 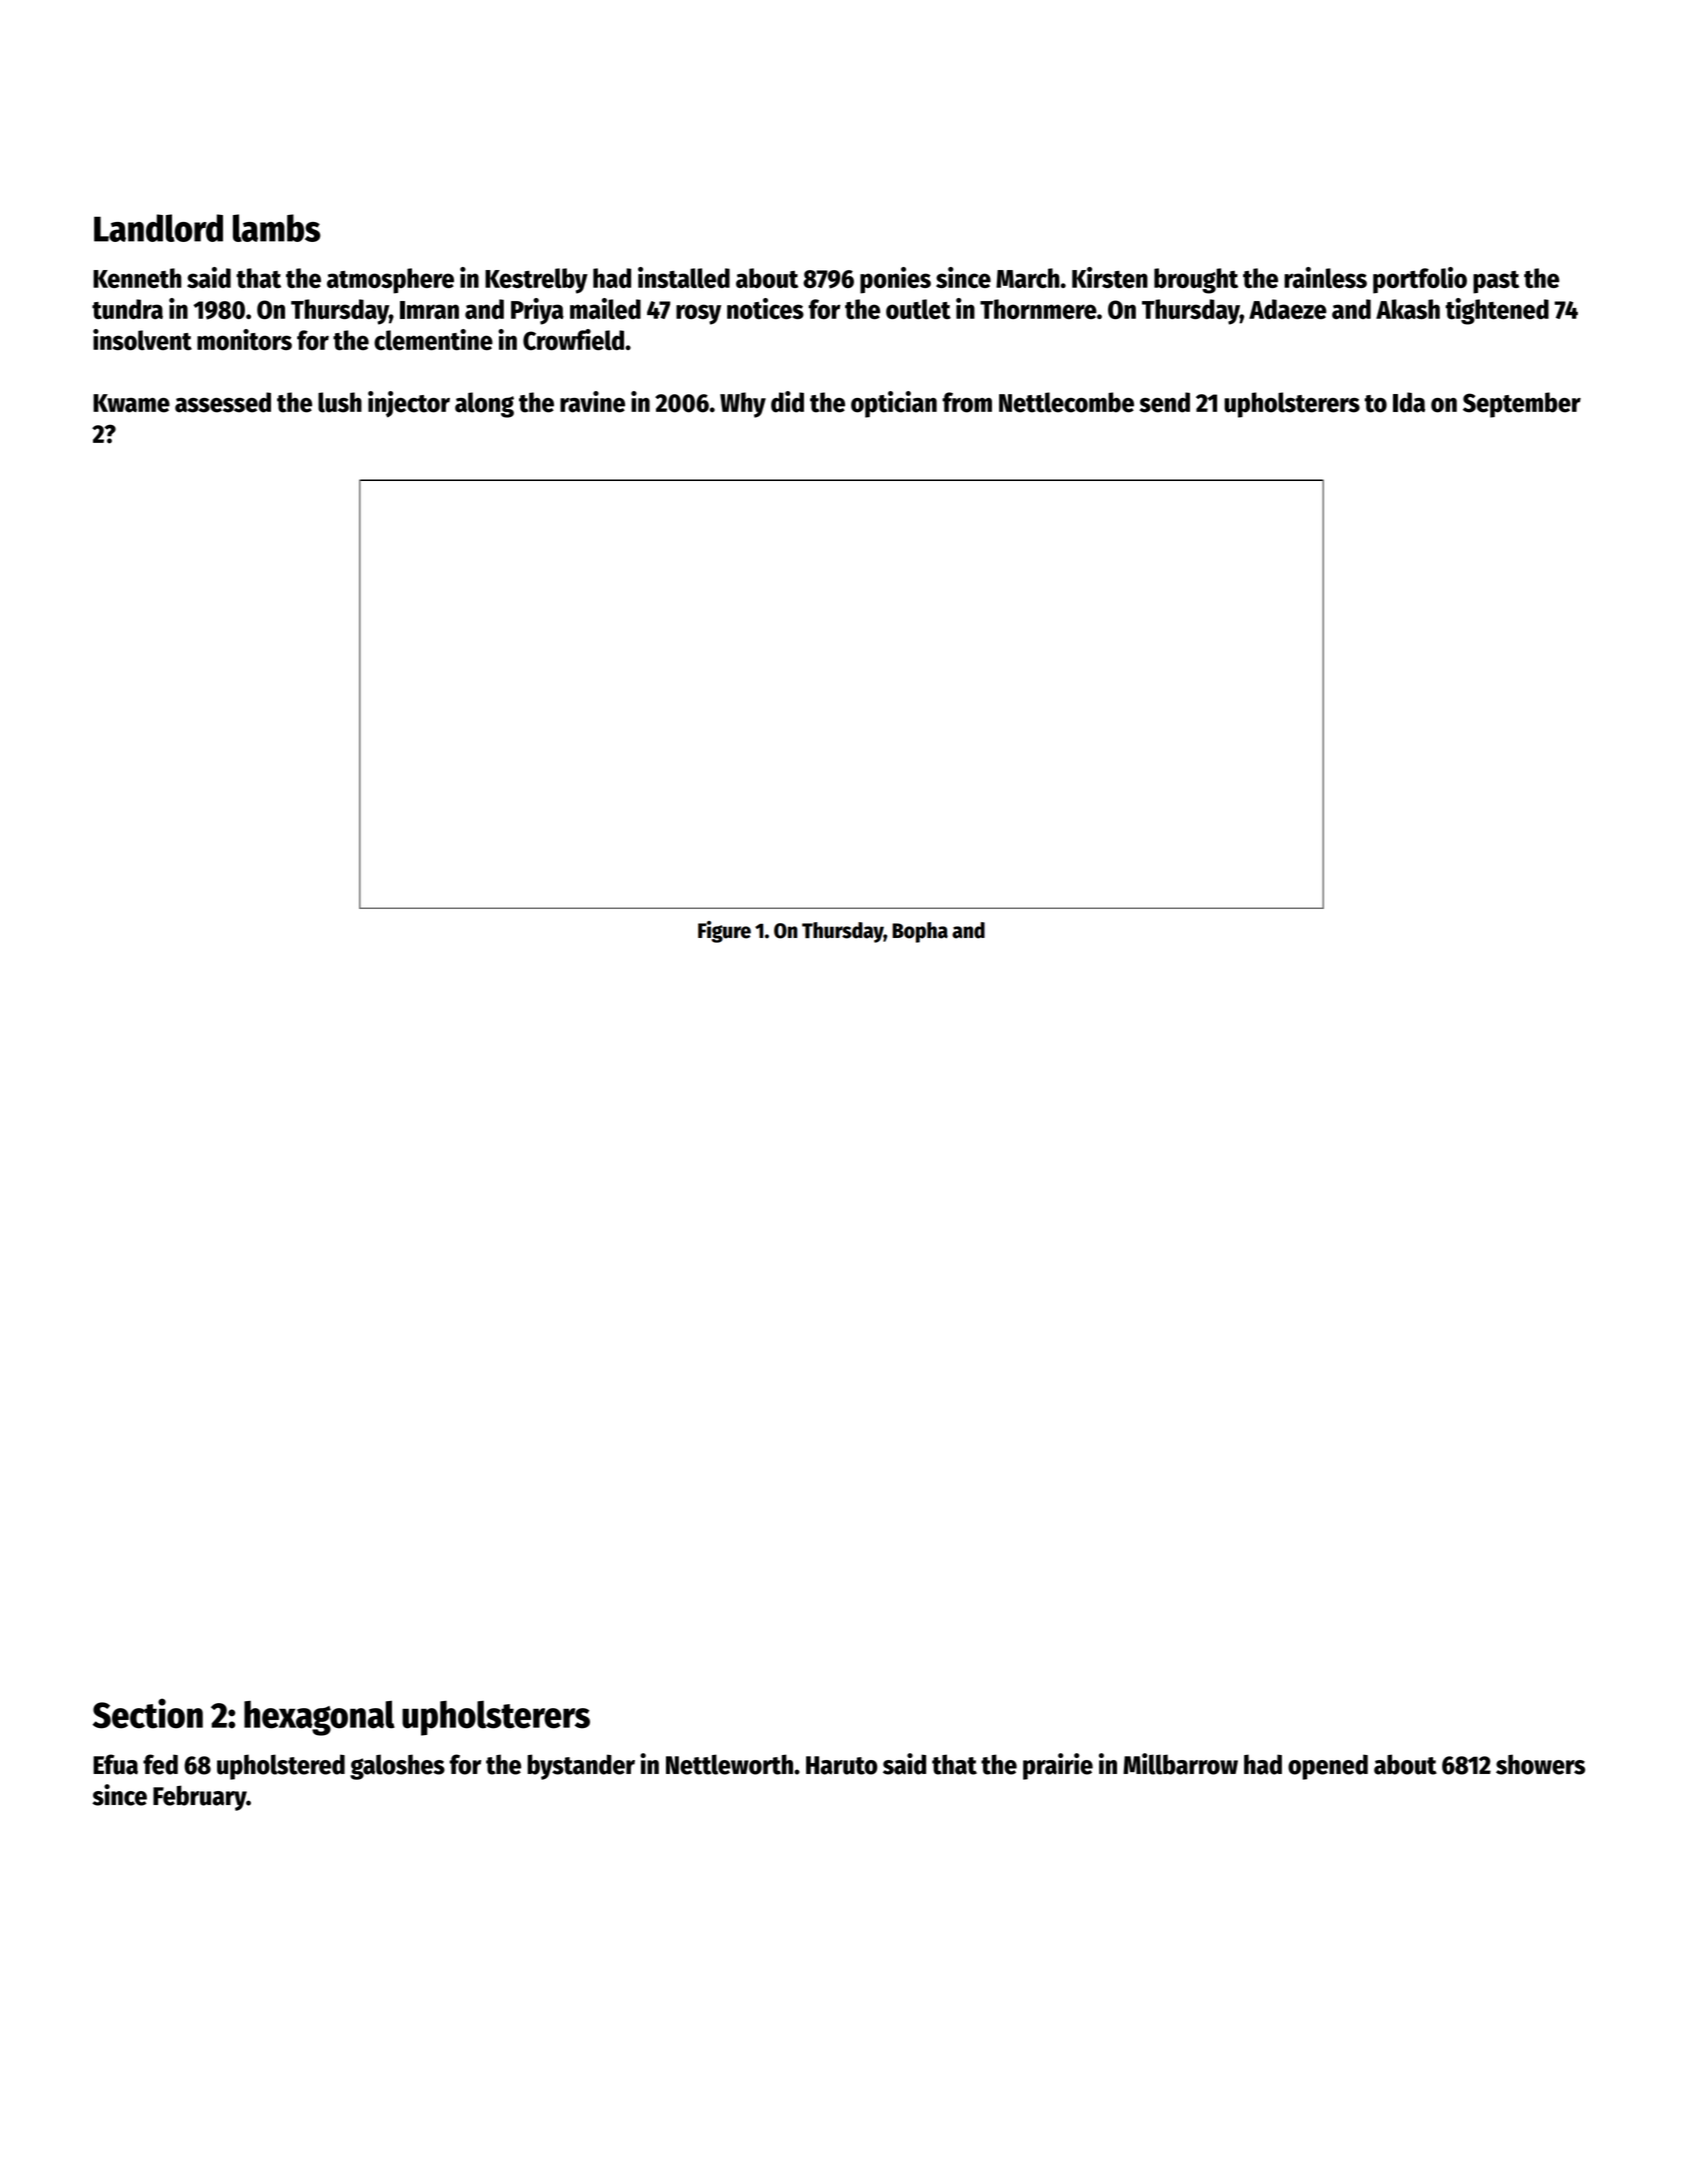 What do you see at coordinates (729, 1764) in the image?
I see `Nettleworth` at bounding box center [729, 1764].
